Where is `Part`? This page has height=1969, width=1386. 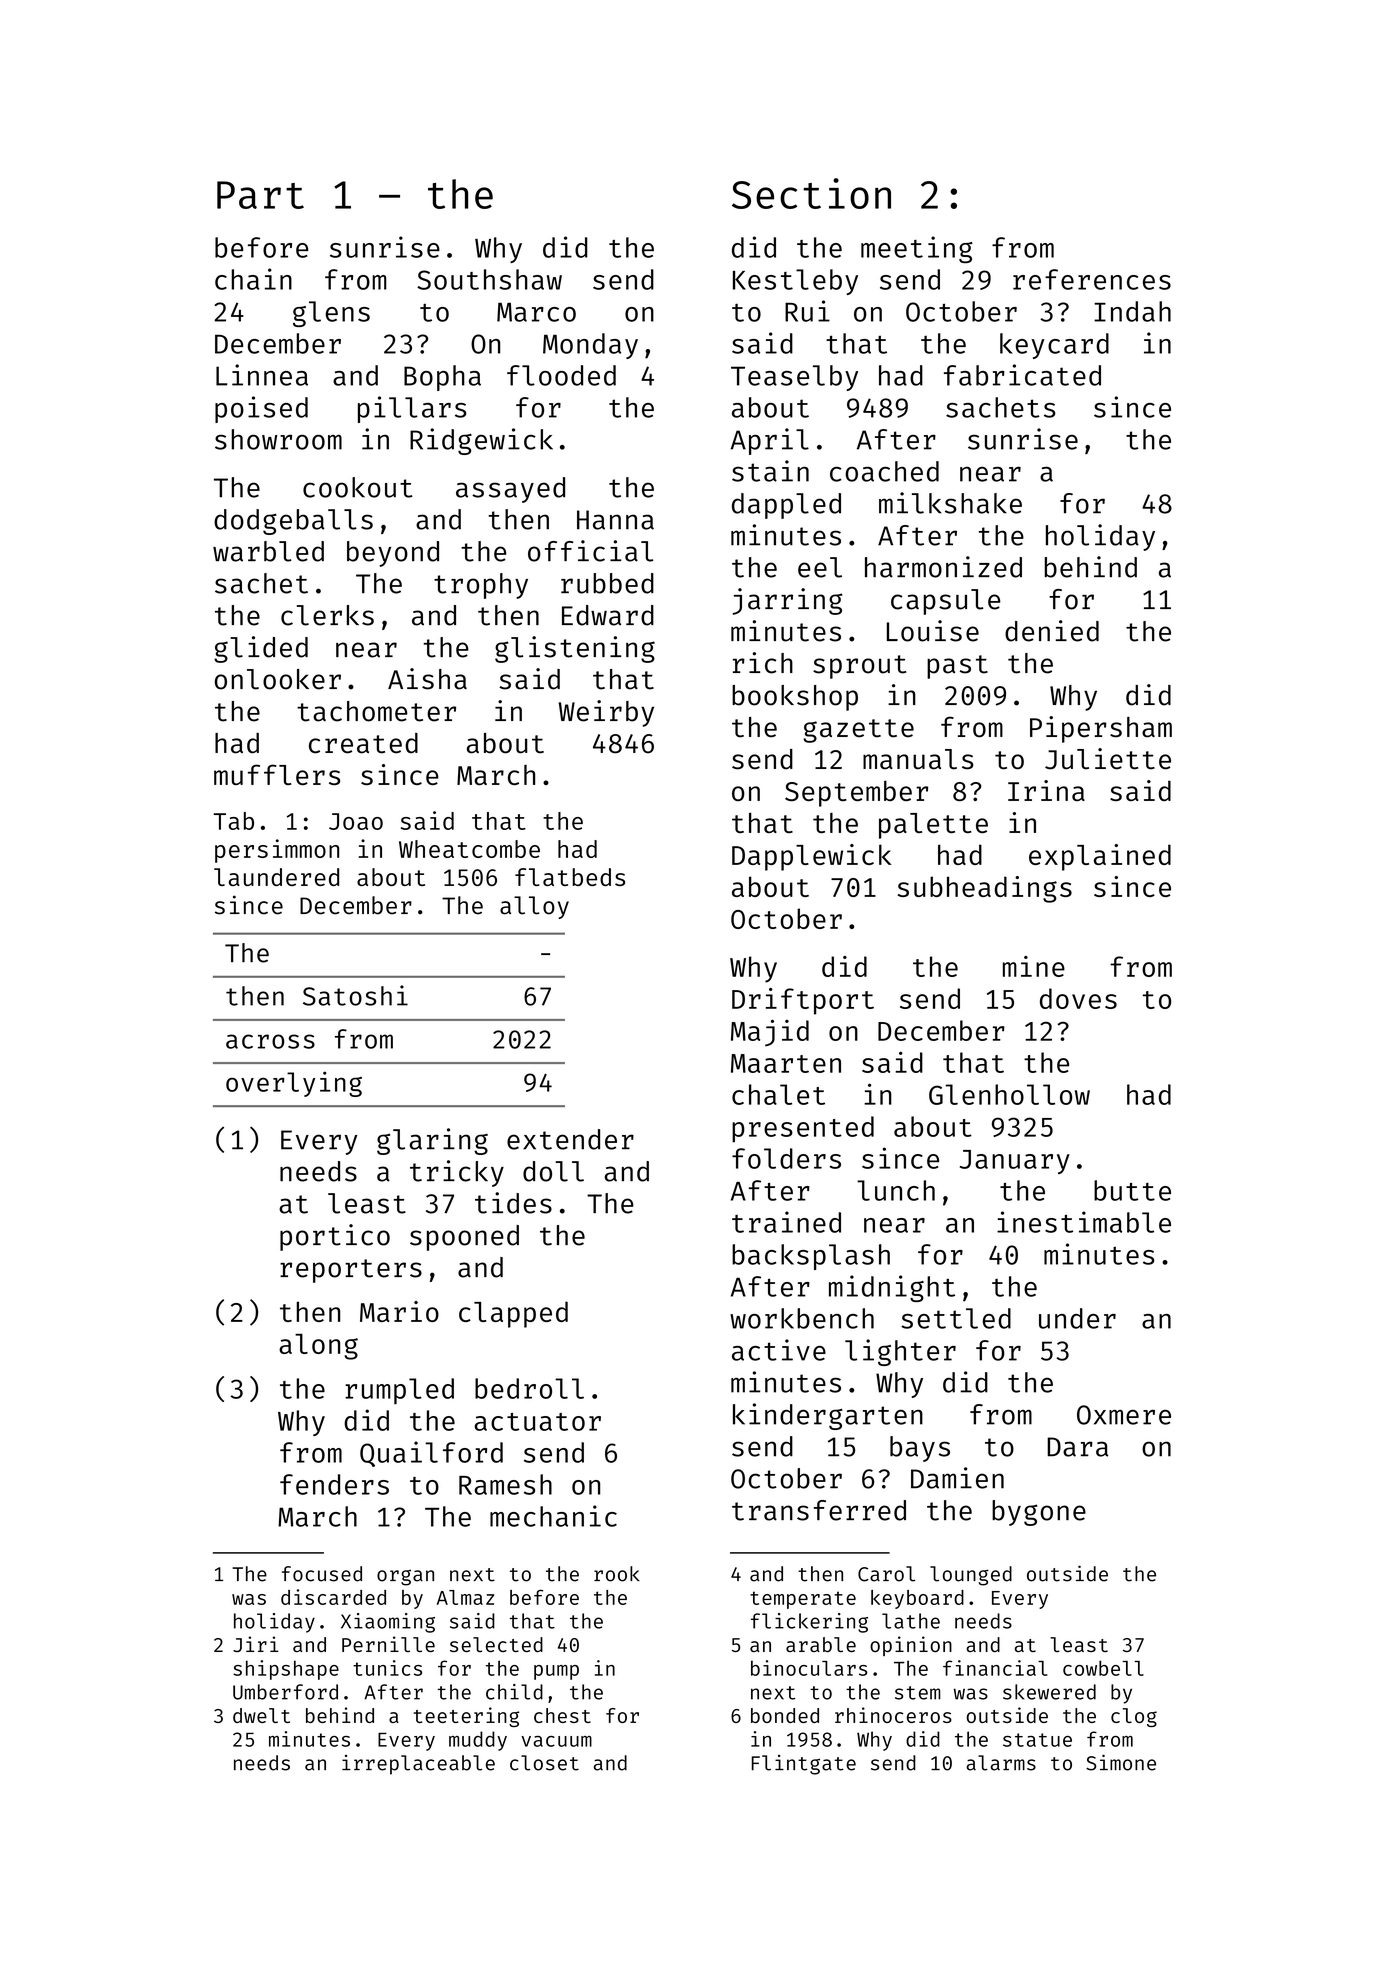 Part is located at coordinates (260, 195).
